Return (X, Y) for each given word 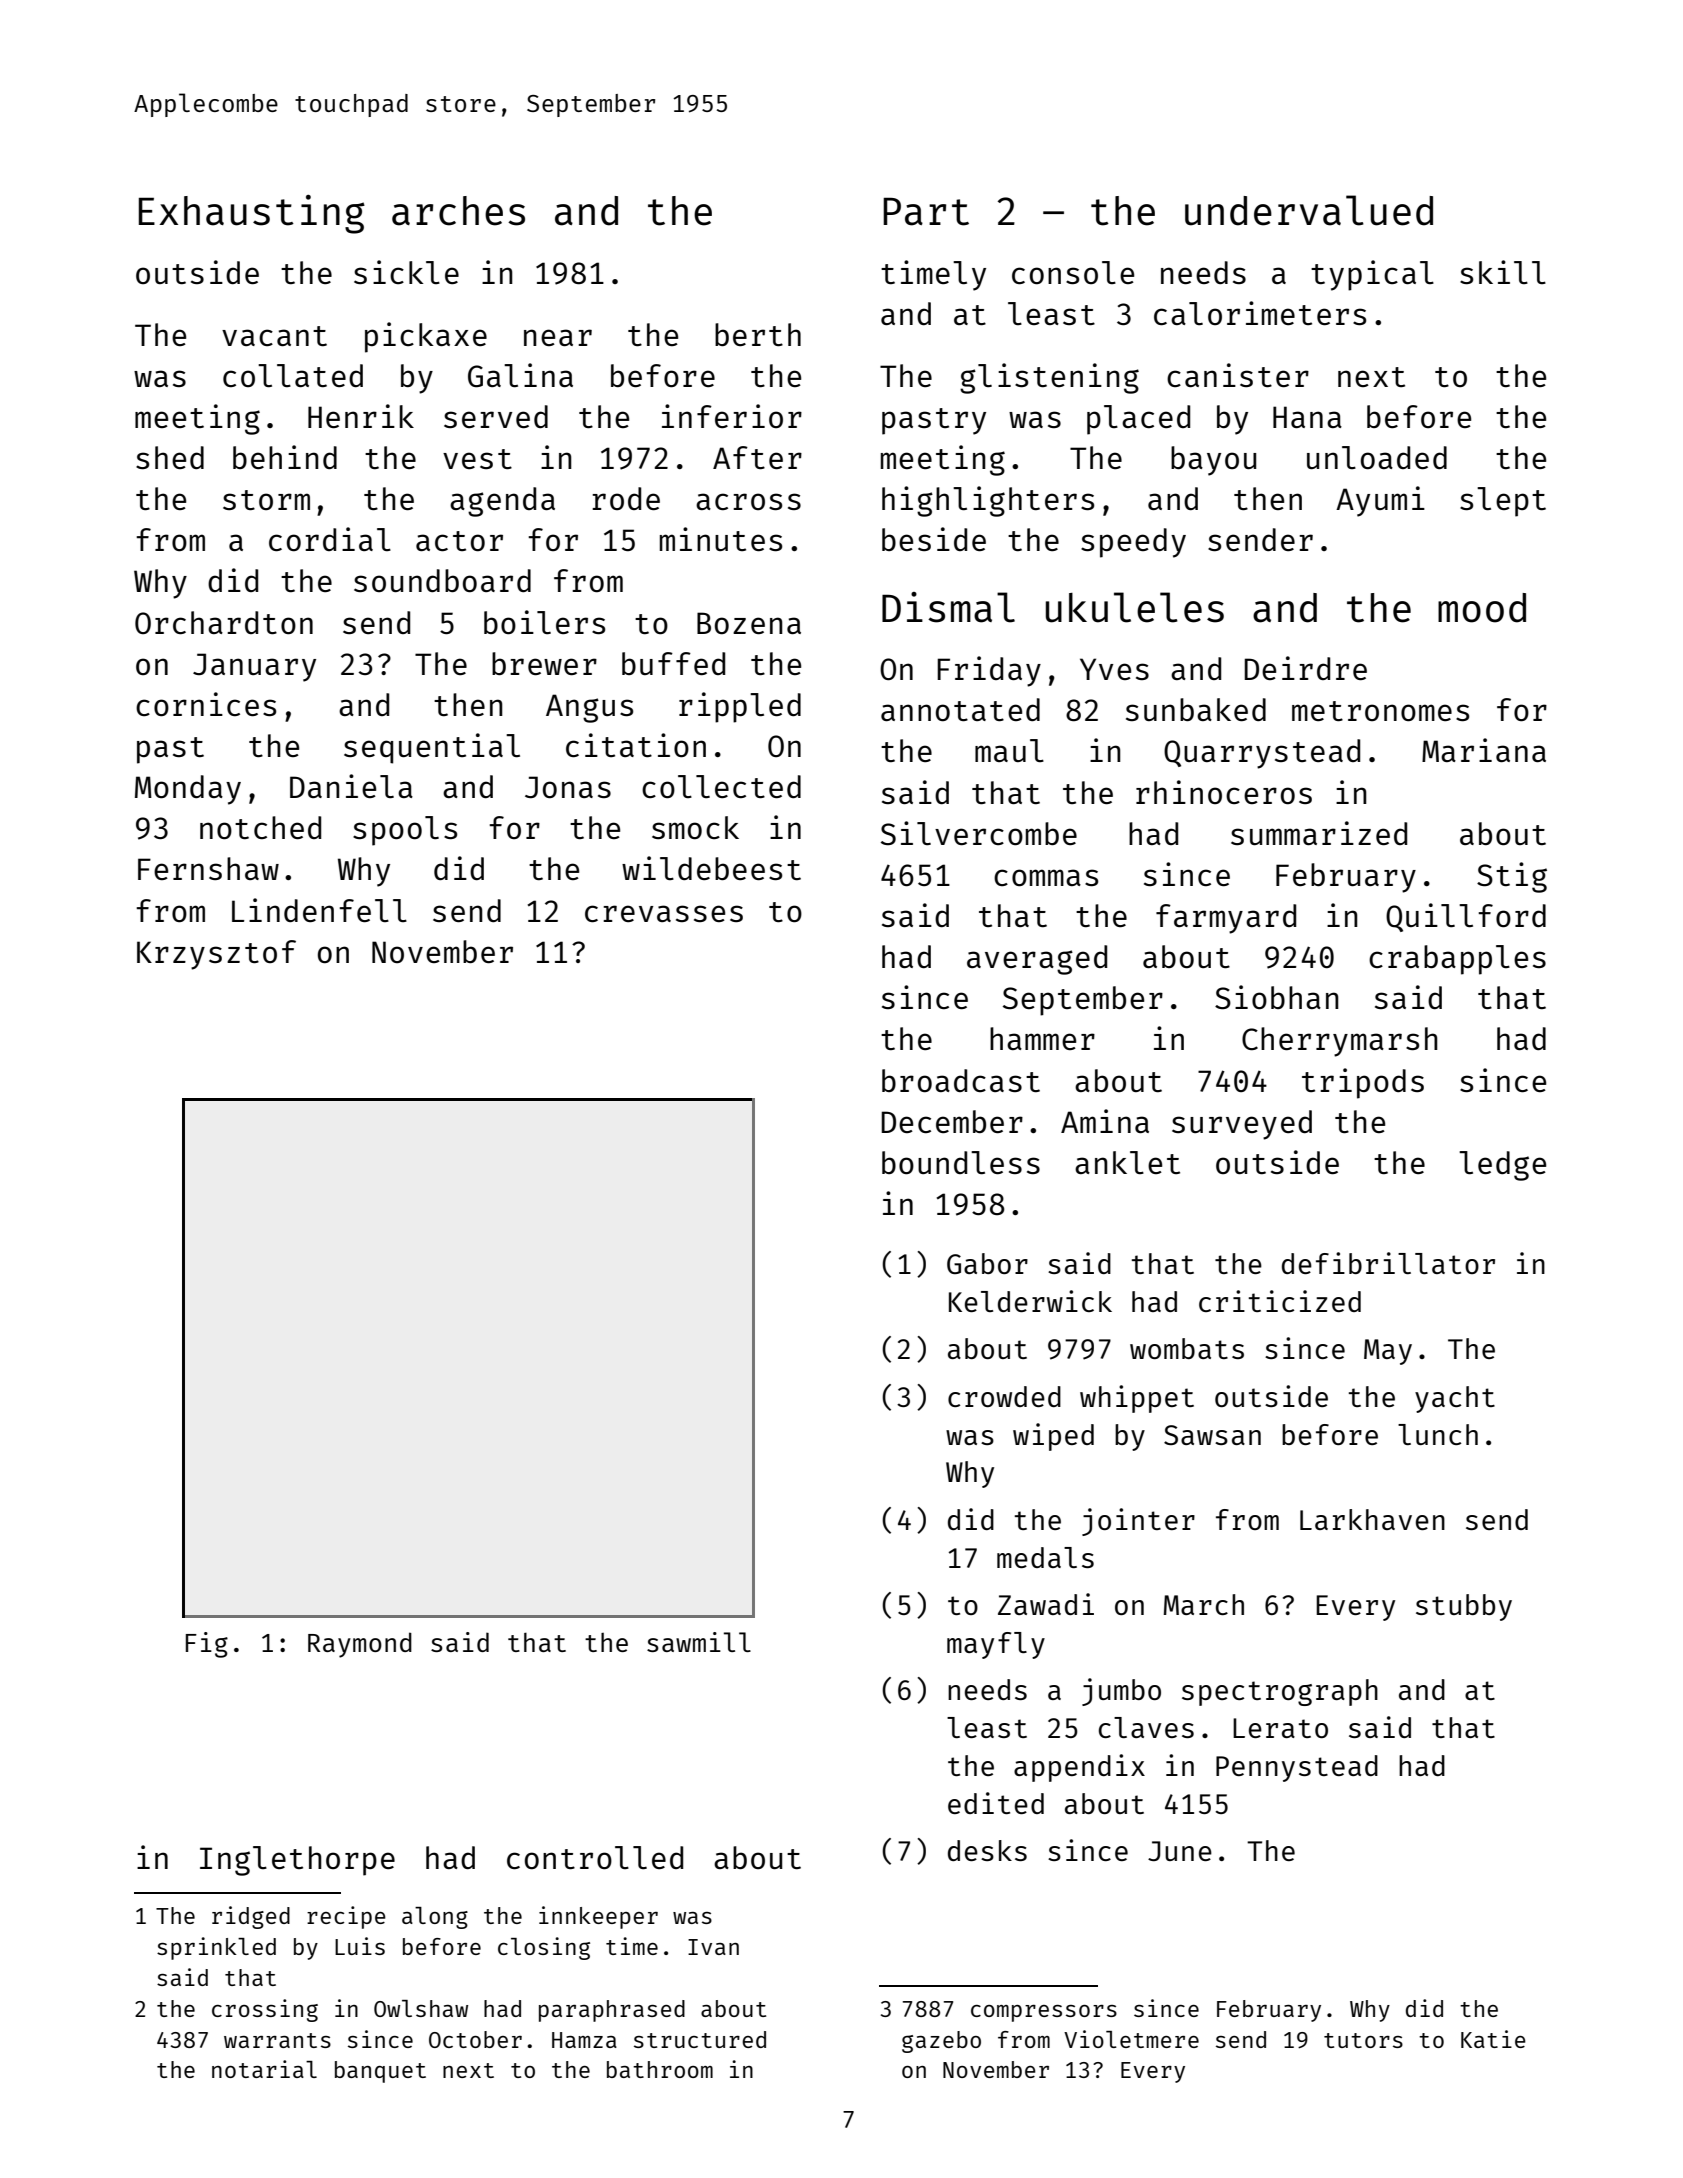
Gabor (987, 1263)
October (475, 2039)
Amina (1105, 1121)
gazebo (941, 2042)
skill (1503, 272)
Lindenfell (319, 910)
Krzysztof (216, 955)
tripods (1363, 1083)
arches (458, 211)
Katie (1493, 2039)
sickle (406, 272)
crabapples (1457, 960)
